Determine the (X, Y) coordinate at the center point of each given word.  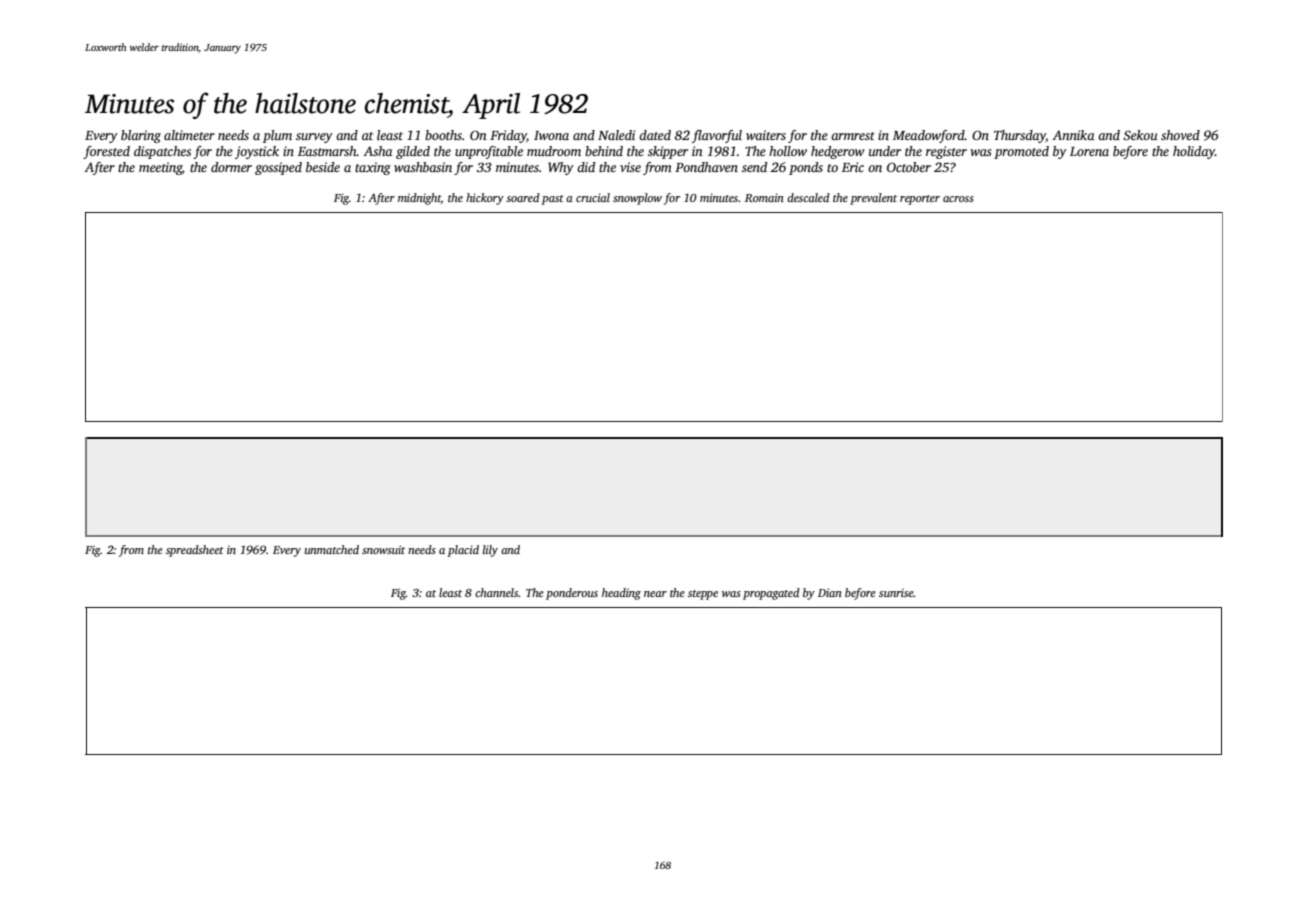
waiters (766, 135)
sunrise (896, 593)
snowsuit (383, 549)
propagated (771, 594)
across (958, 199)
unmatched (332, 549)
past (552, 200)
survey (314, 138)
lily (490, 551)
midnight (419, 199)
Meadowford (929, 136)
